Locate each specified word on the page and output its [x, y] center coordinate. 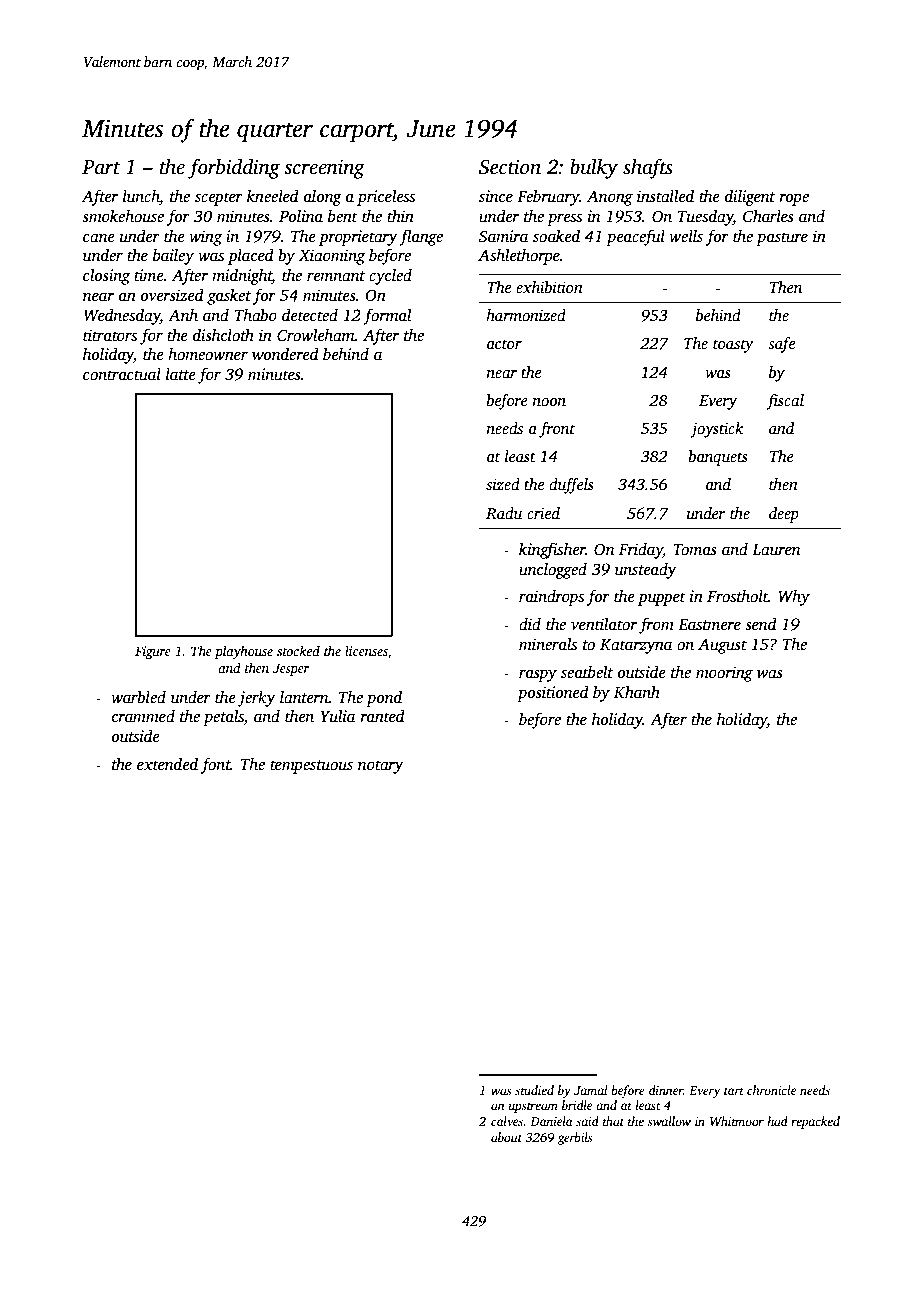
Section [510, 167]
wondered [285, 354]
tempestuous [311, 767]
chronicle [771, 1090]
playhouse [244, 652]
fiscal [785, 402]
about [506, 1137]
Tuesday [705, 218]
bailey [173, 257]
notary [380, 767]
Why [794, 598]
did [530, 624]
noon [549, 402]
